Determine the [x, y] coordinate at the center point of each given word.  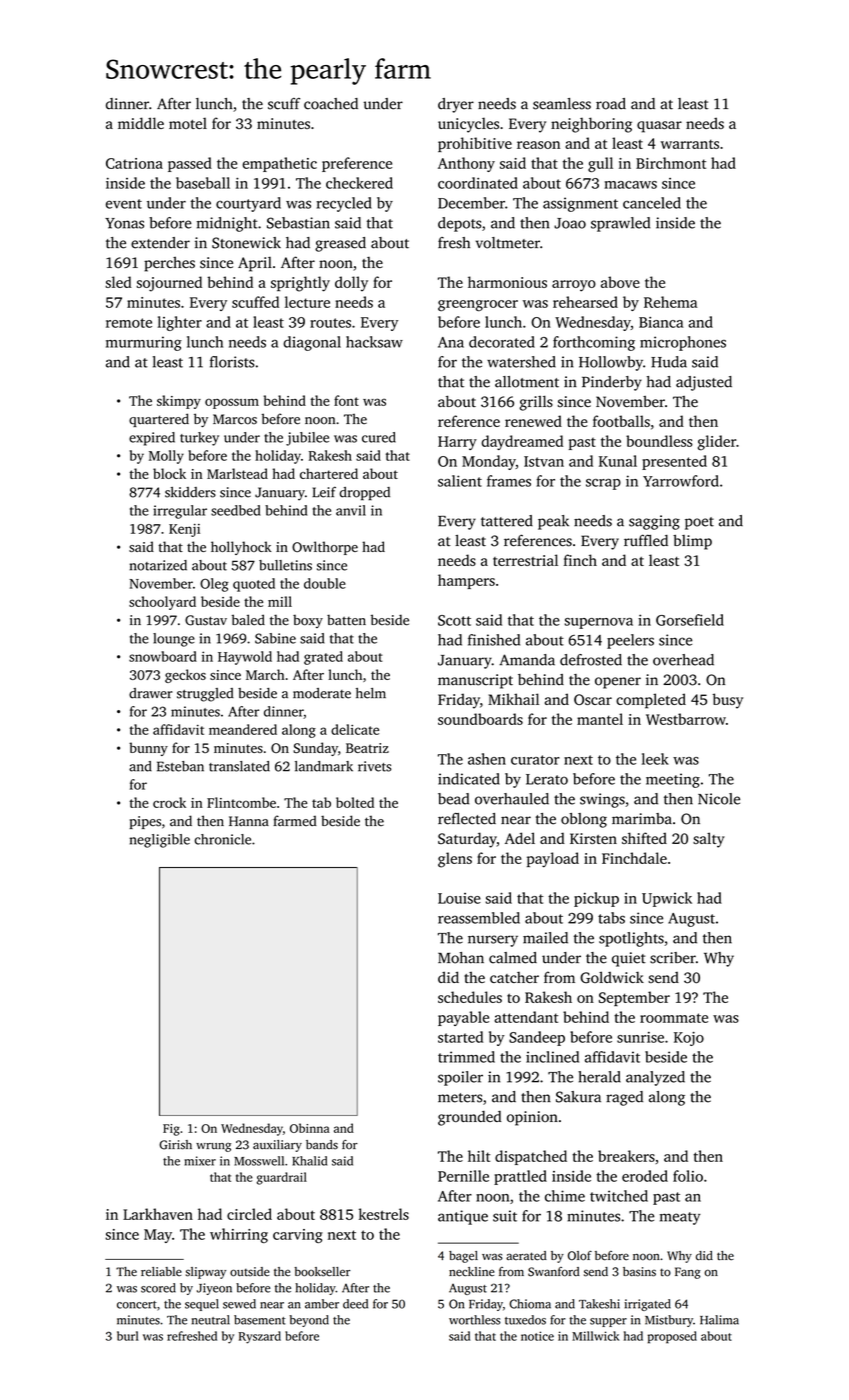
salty [709, 840]
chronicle [223, 839]
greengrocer [478, 306]
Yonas [124, 223]
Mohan [461, 958]
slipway [206, 1273]
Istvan [544, 461]
